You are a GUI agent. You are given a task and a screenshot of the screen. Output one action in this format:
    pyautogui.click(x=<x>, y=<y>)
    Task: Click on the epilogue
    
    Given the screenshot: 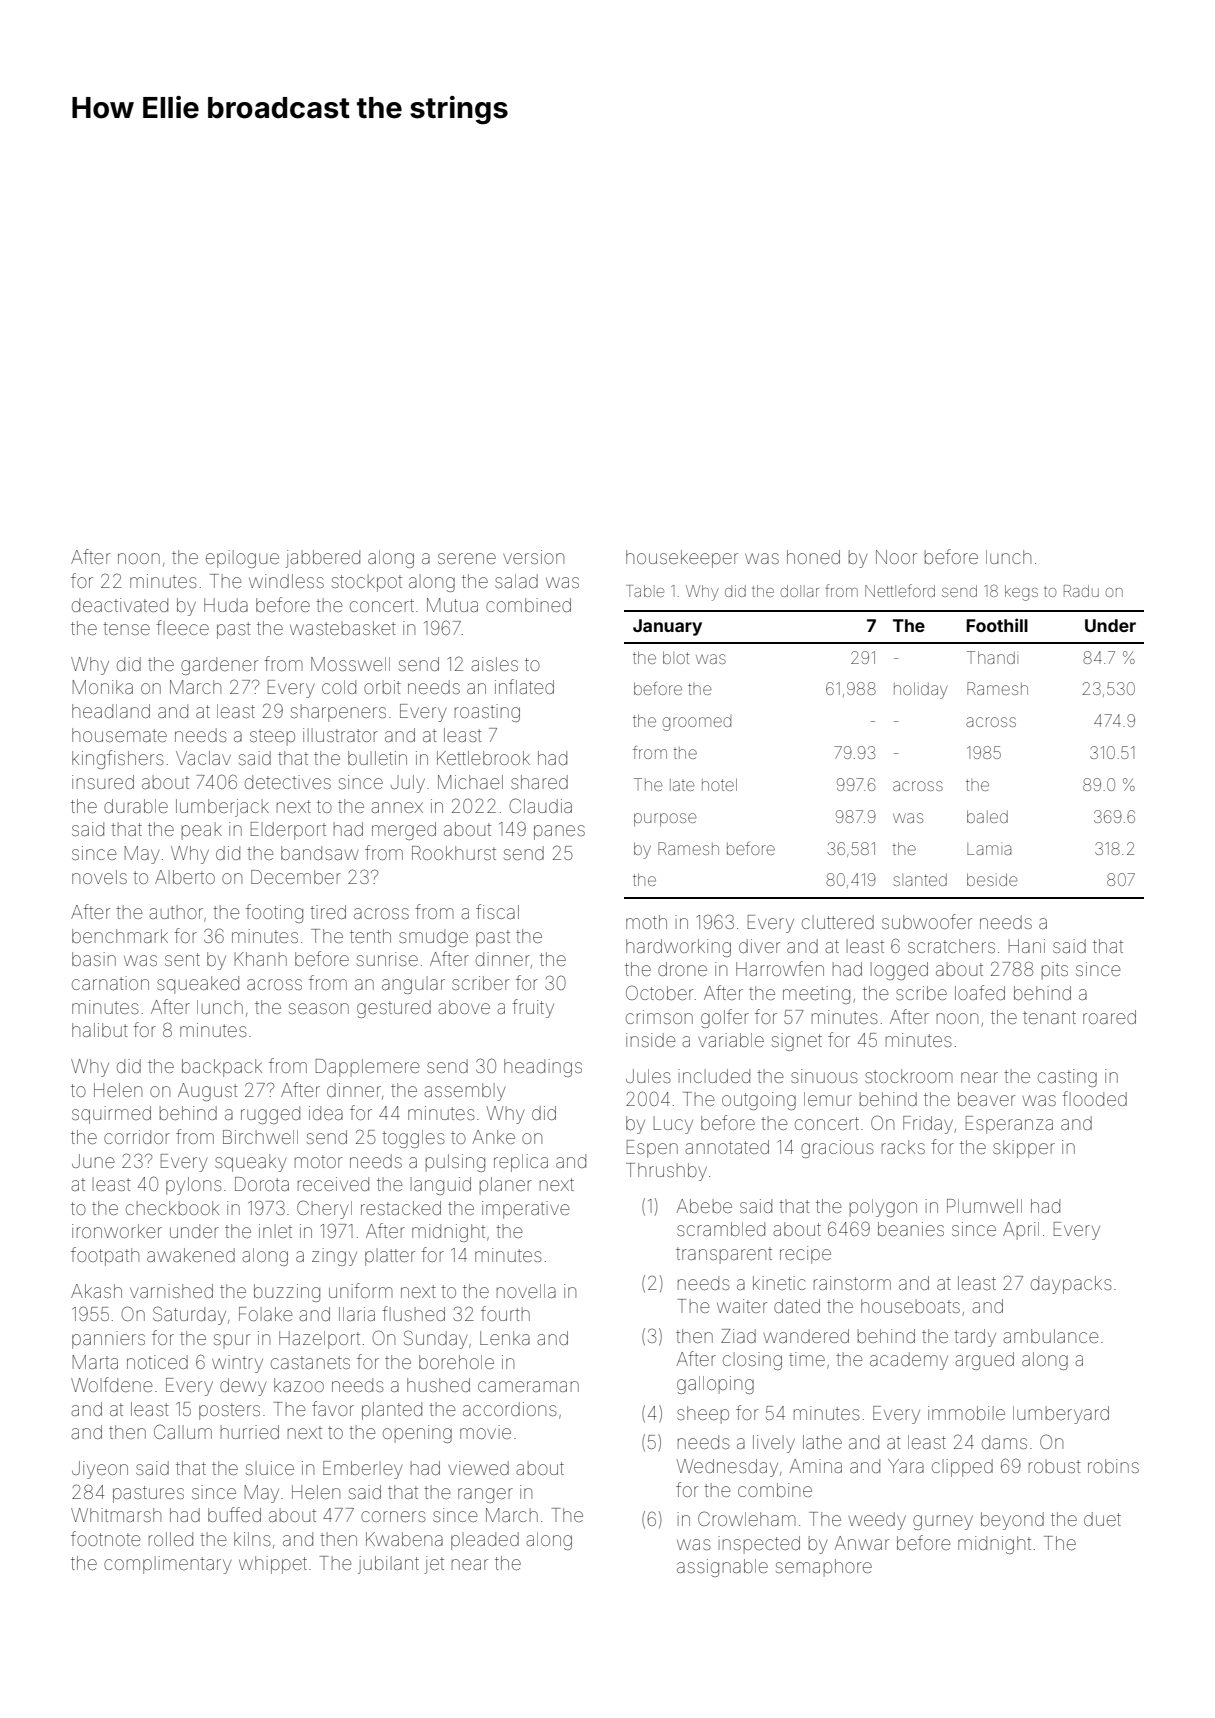 What is the action you would take?
    pyautogui.click(x=242, y=559)
